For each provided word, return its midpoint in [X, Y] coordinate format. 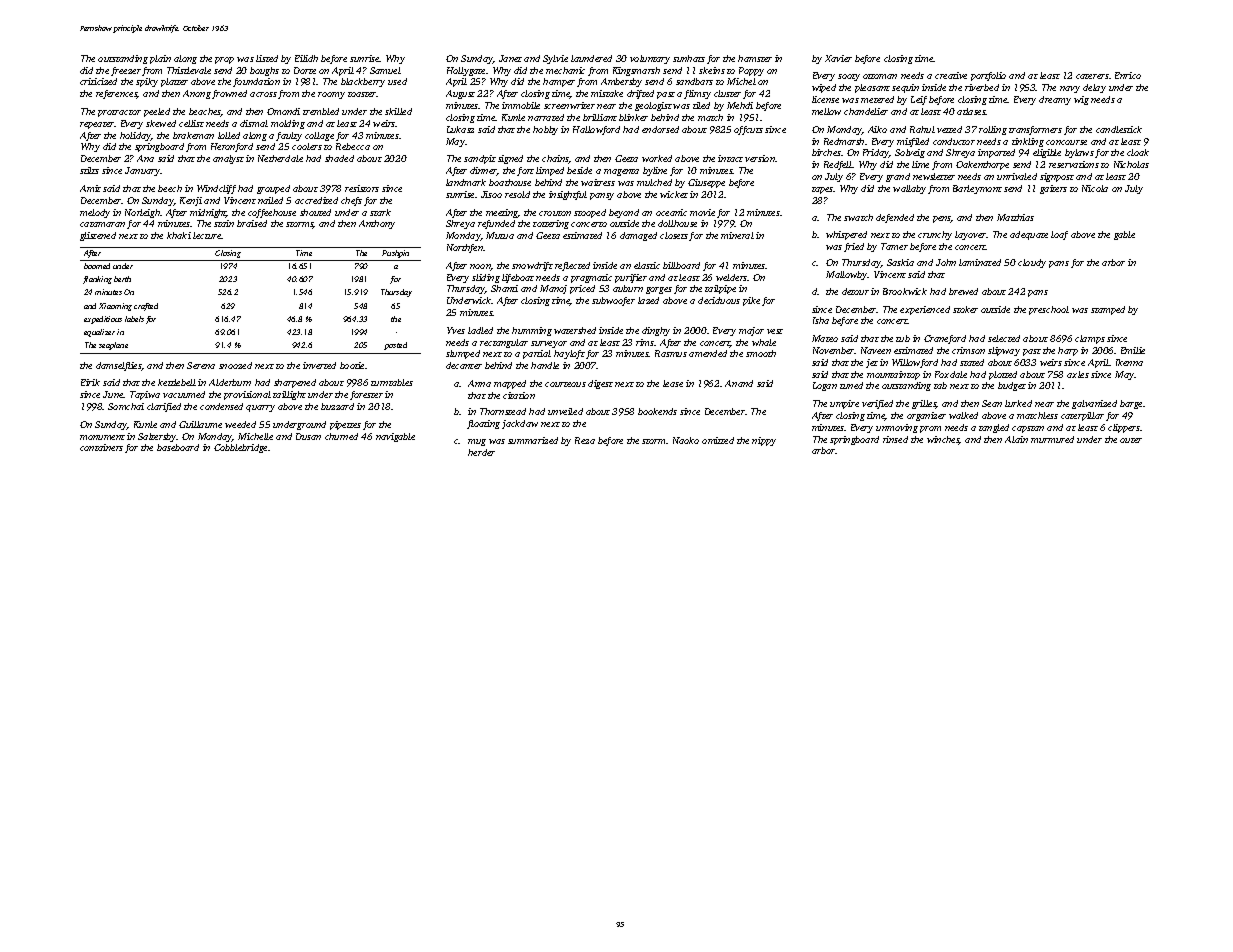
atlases [971, 111]
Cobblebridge [240, 448]
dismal [254, 123]
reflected [572, 266]
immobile [521, 105]
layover [971, 235]
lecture [207, 235]
